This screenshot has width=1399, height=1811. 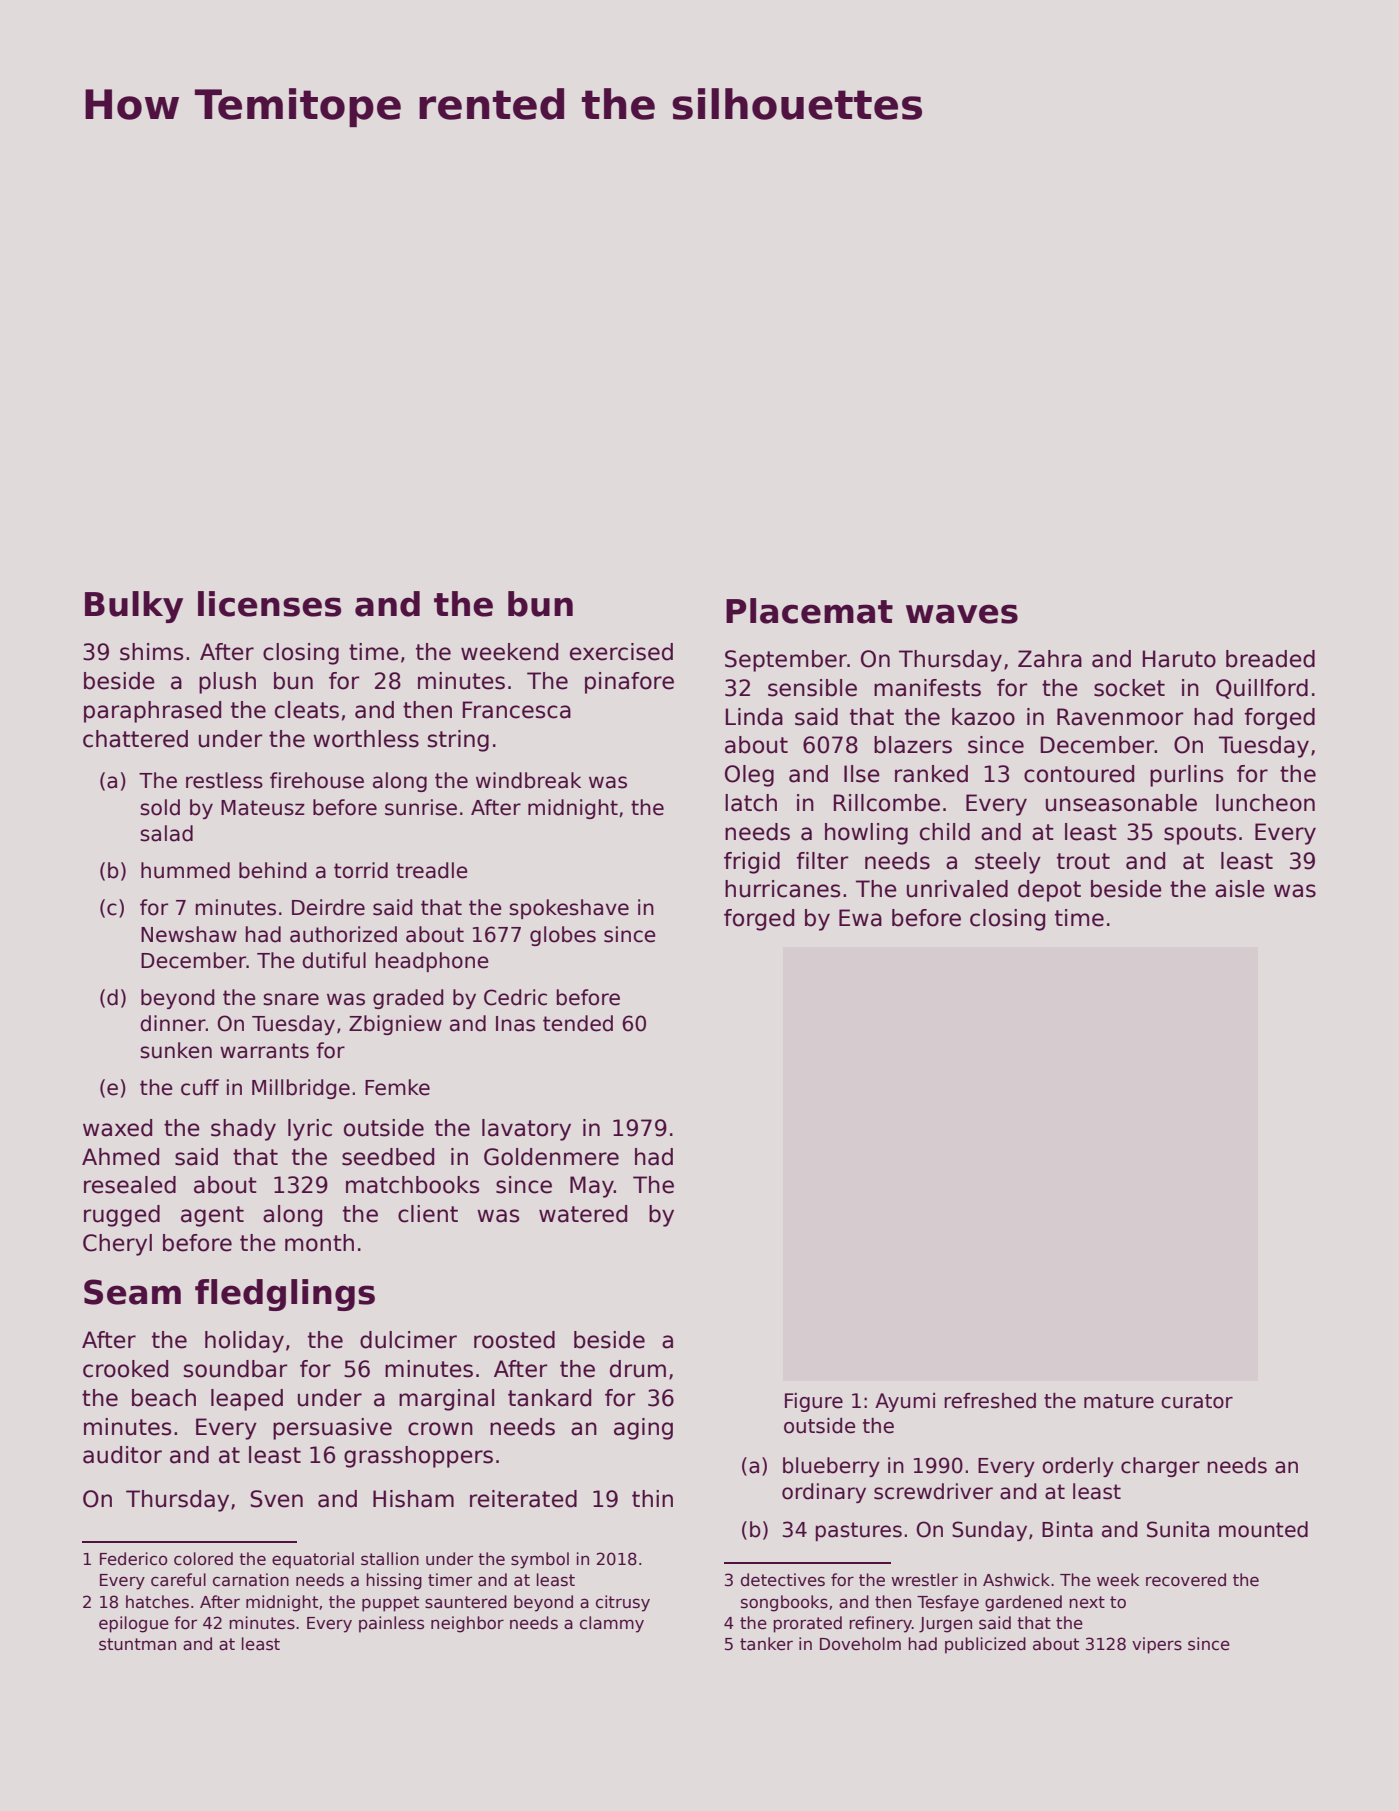 I want to click on aisle, so click(x=1240, y=889).
